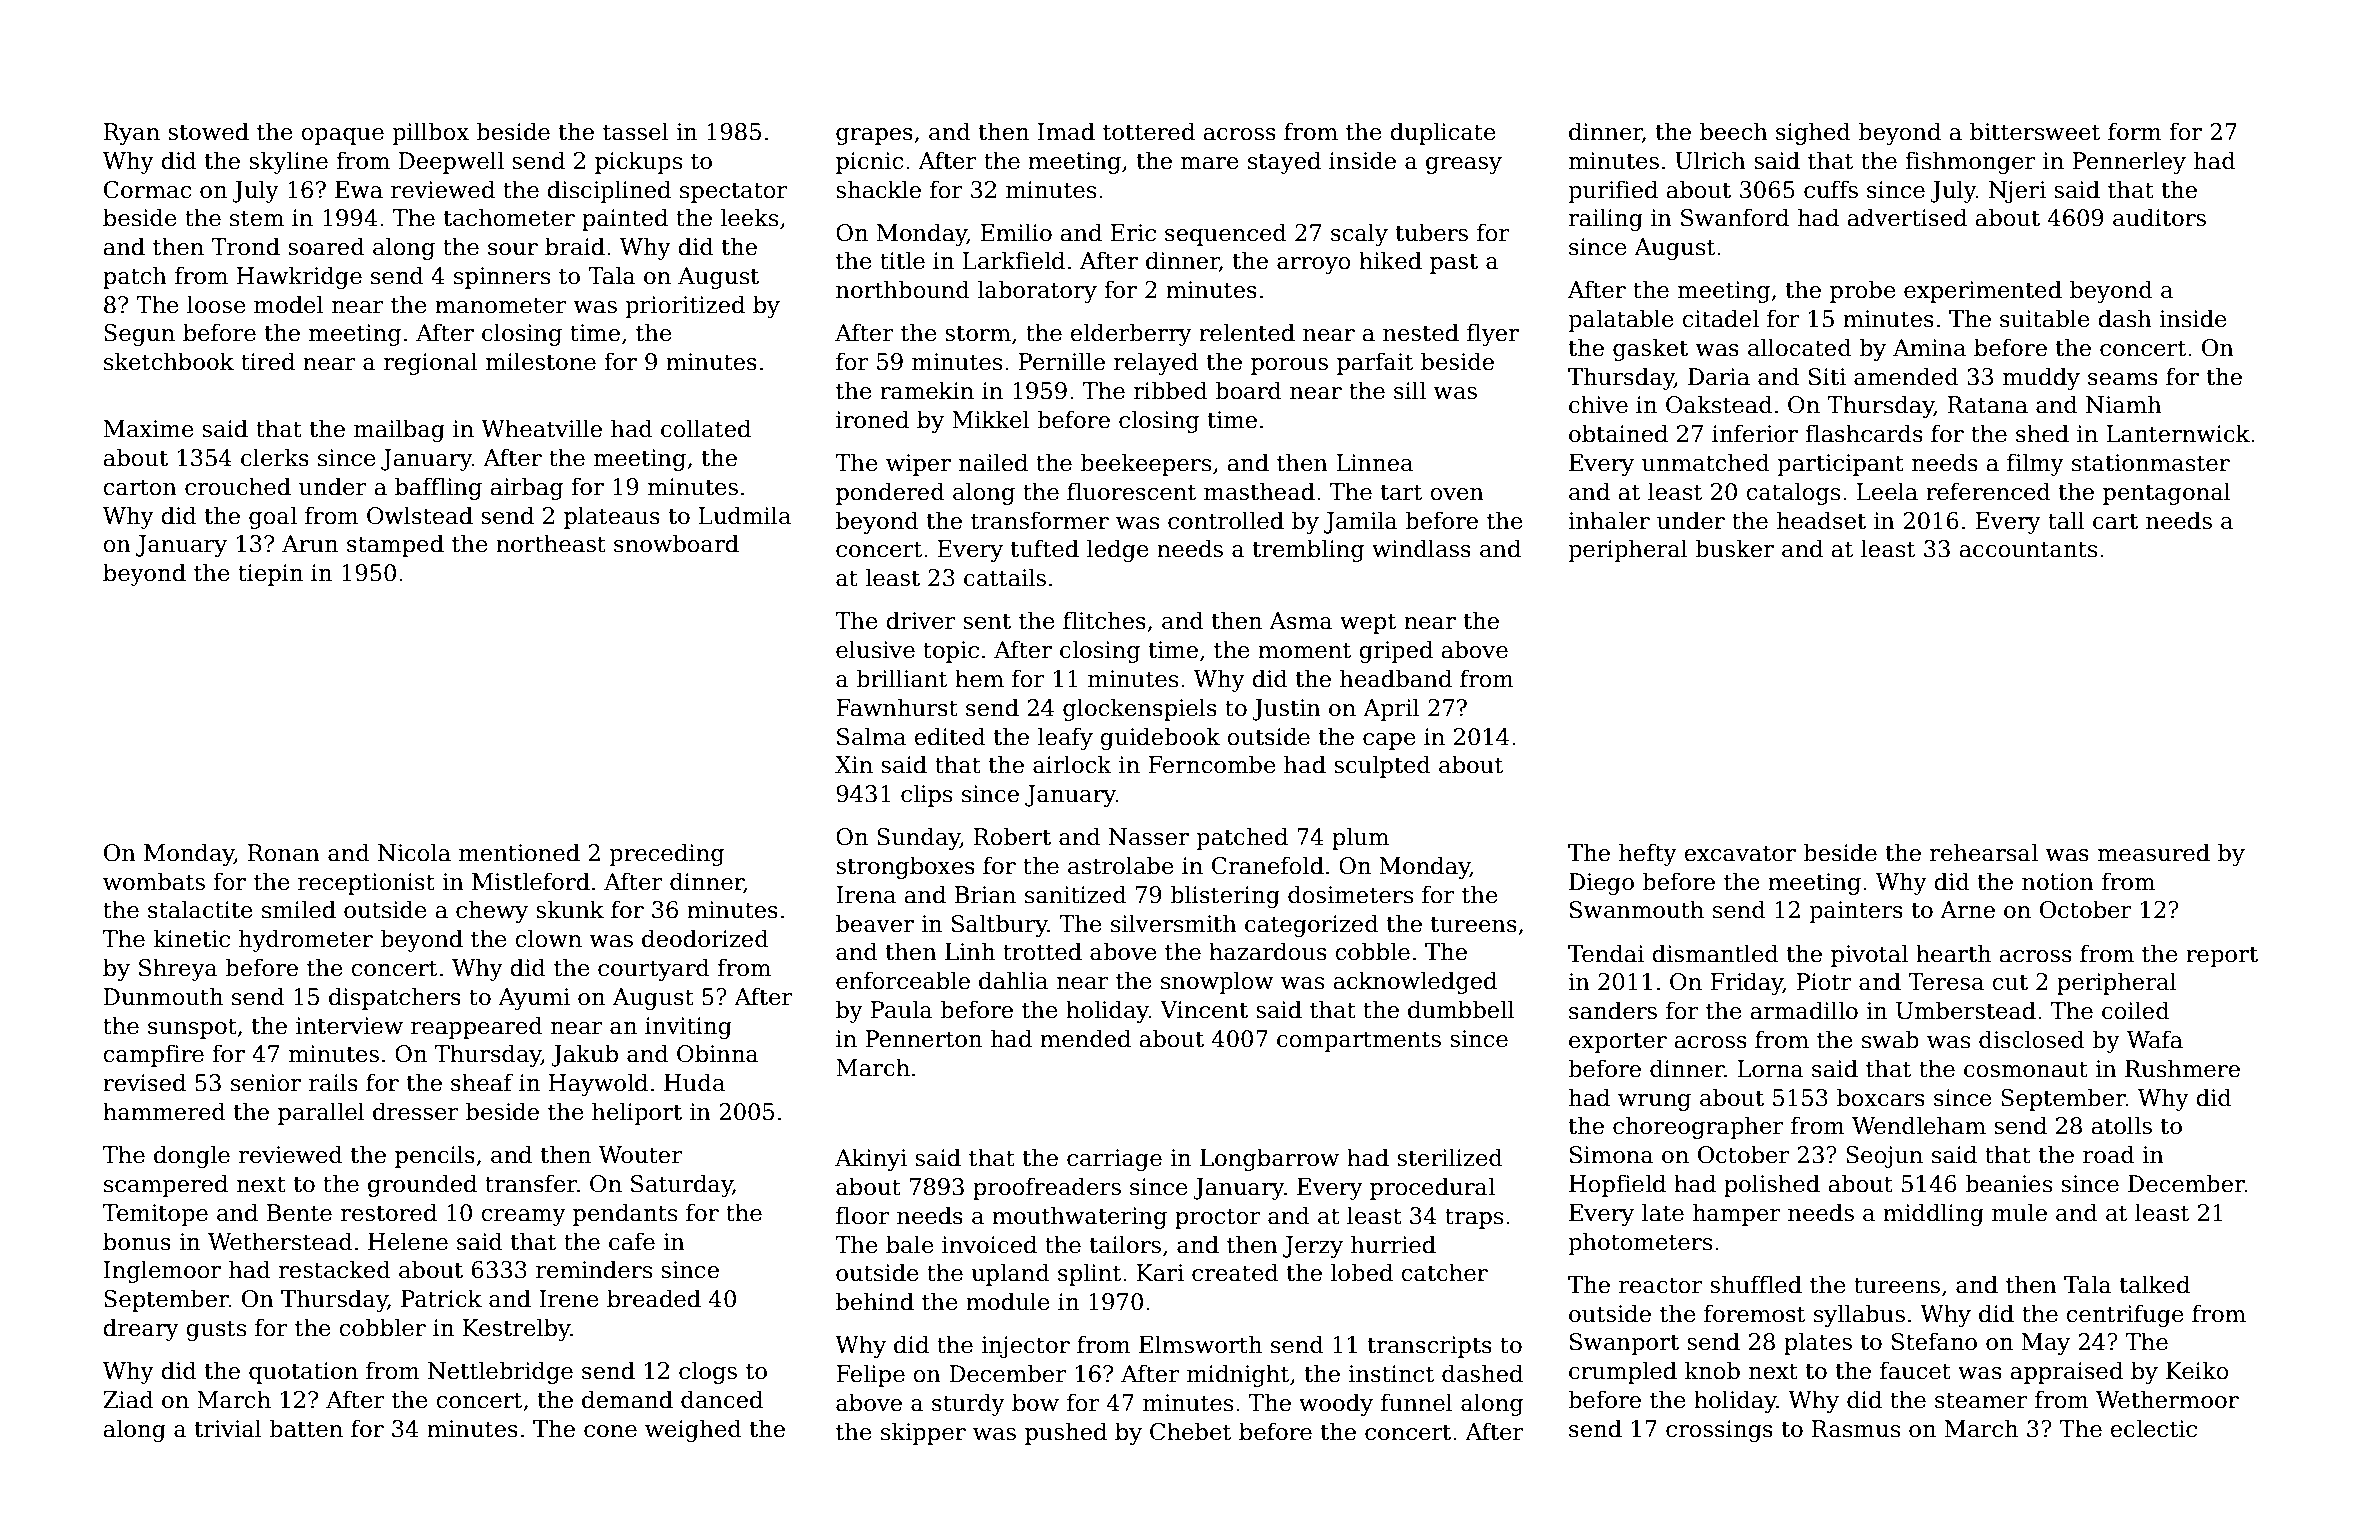  I want to click on airlock, so click(1072, 764).
